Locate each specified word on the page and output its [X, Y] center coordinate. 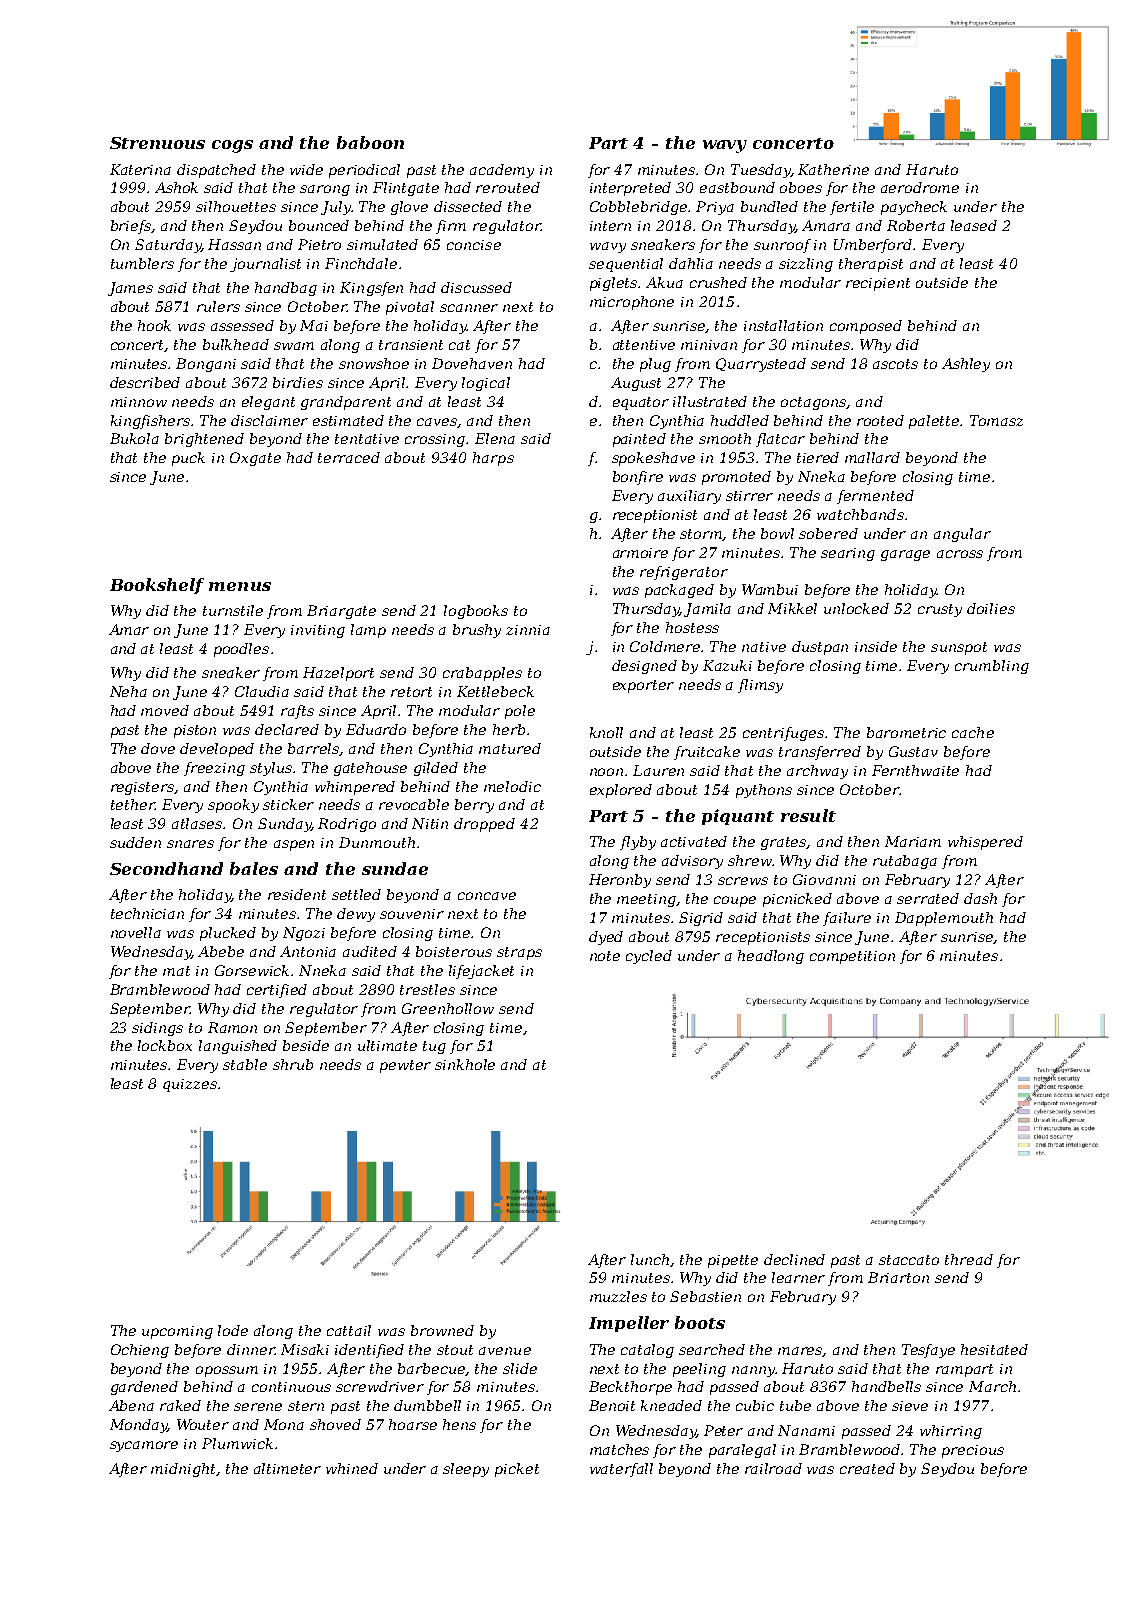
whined [352, 1468]
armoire [640, 553]
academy [502, 171]
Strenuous [157, 143]
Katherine [833, 169]
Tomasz [996, 420]
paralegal [742, 1451]
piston [195, 731]
